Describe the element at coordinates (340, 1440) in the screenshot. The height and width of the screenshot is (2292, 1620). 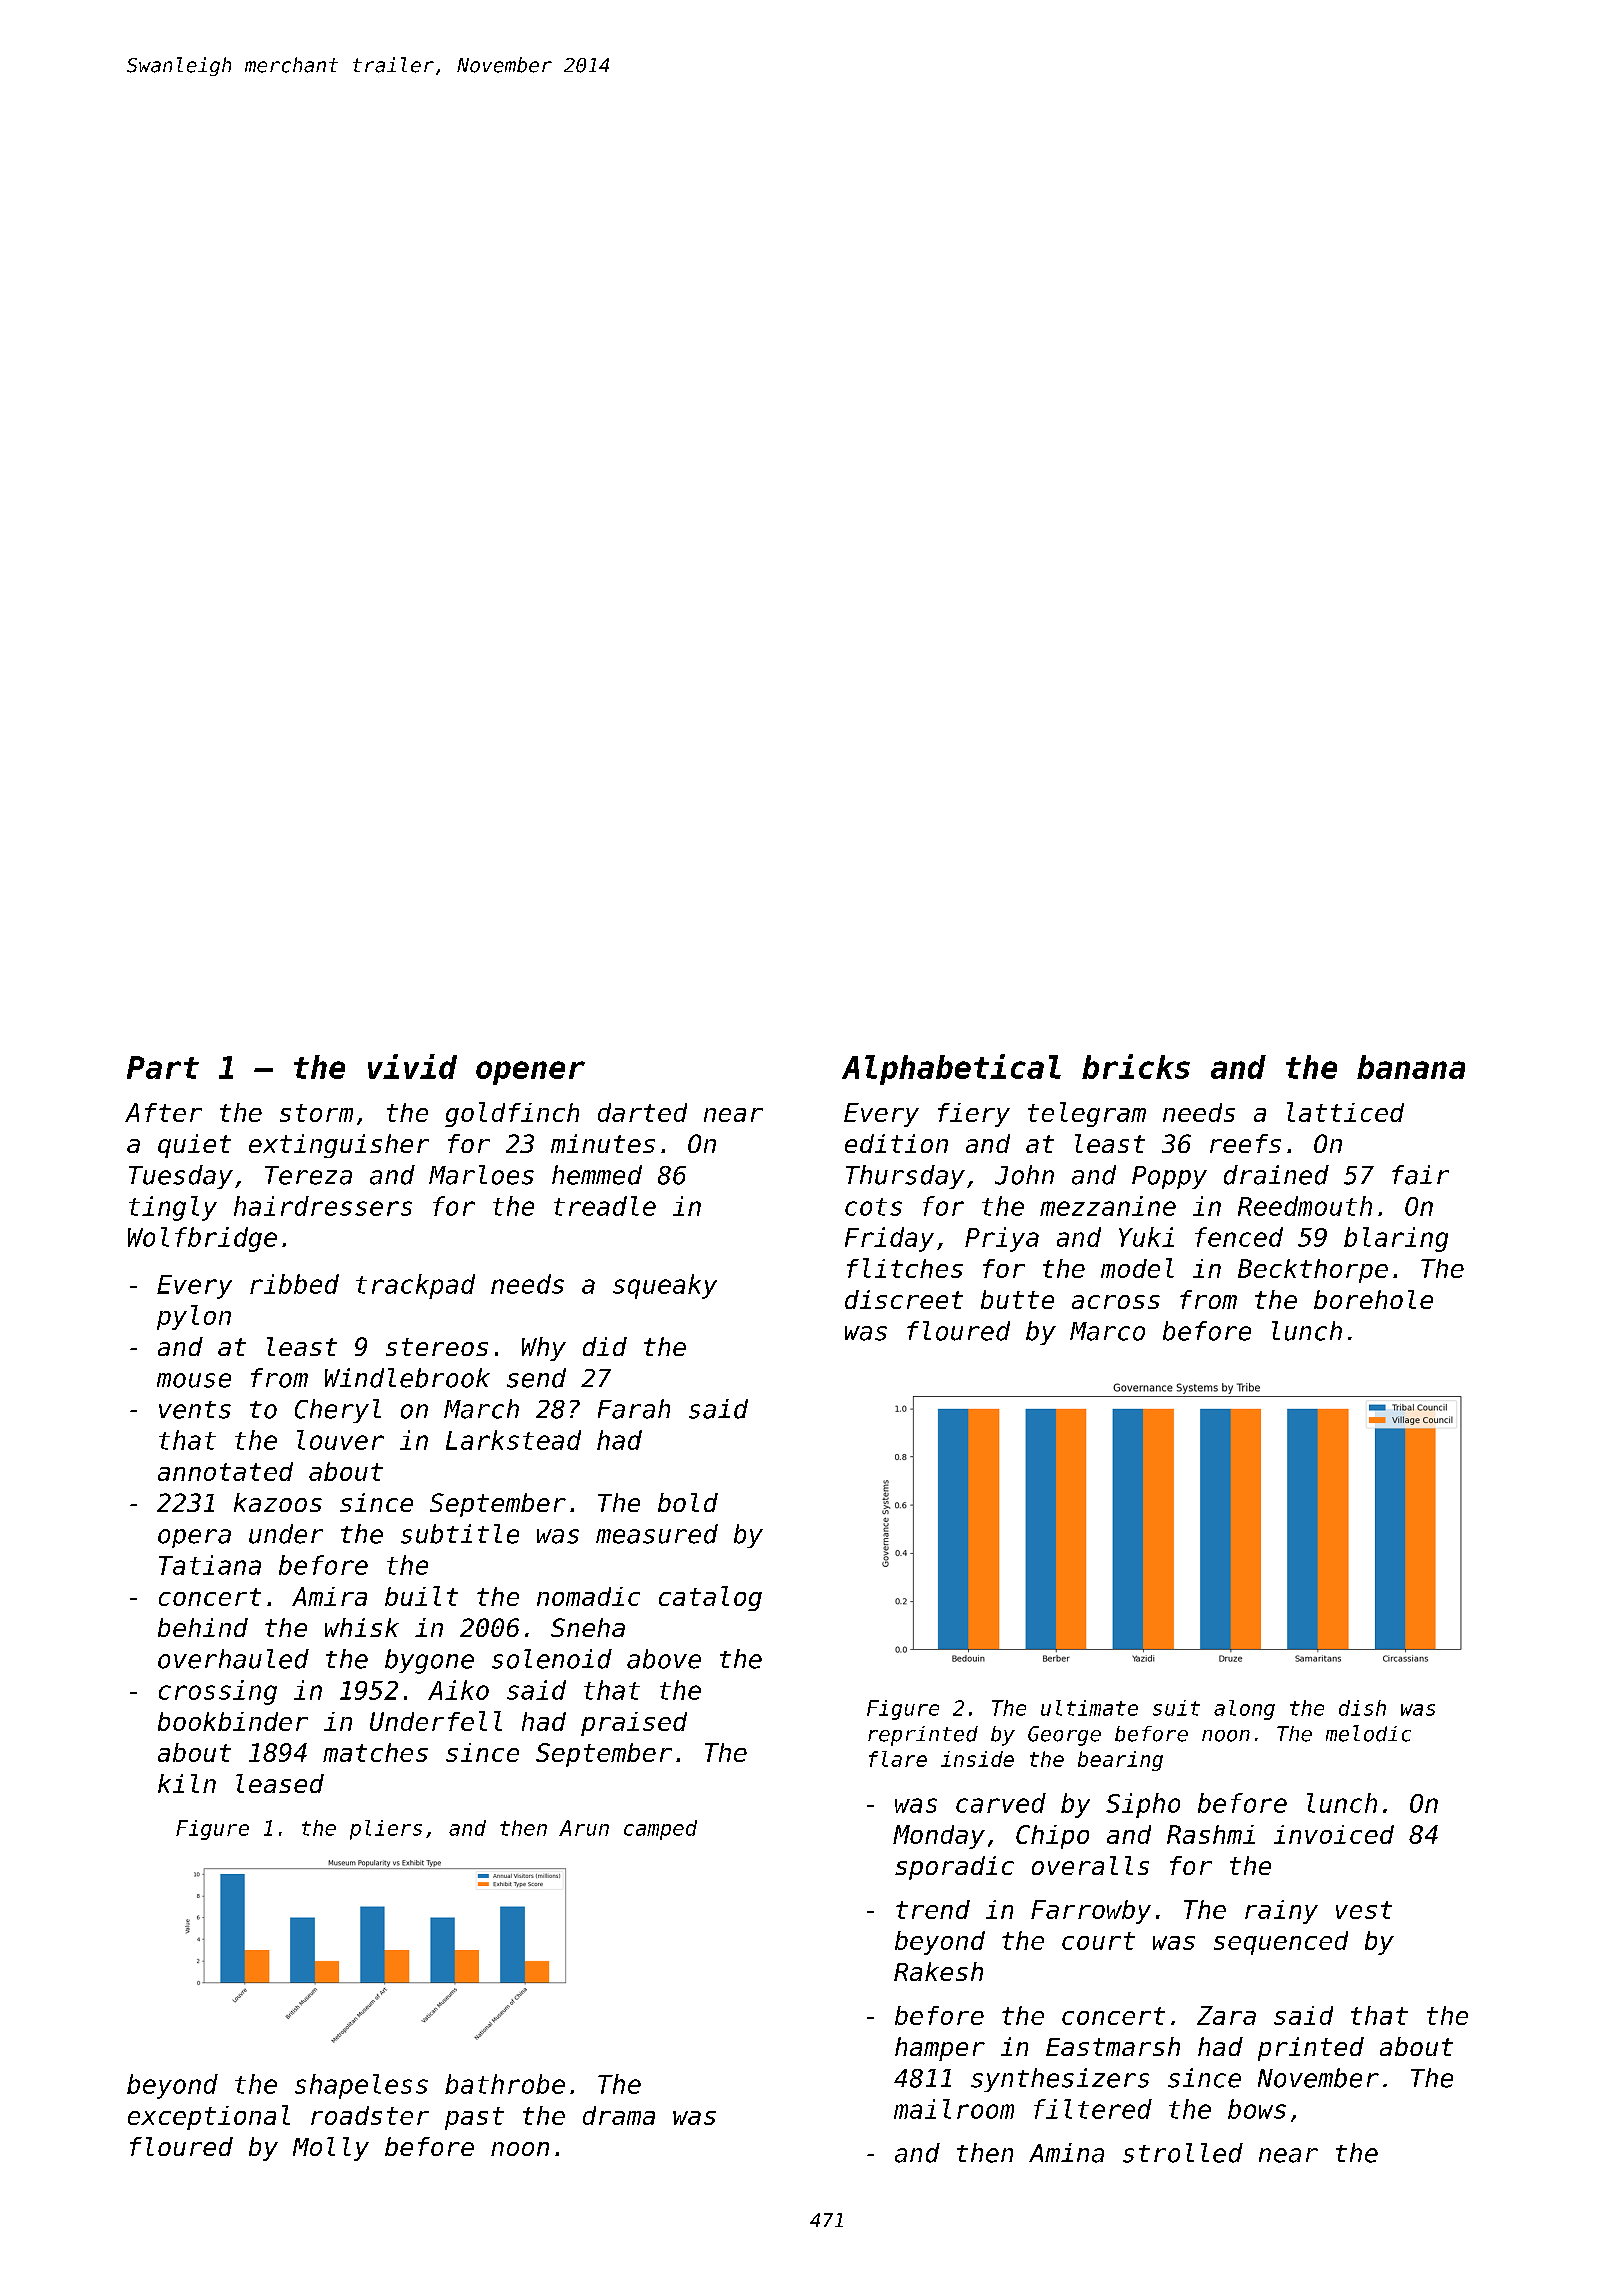
I see `louver` at that location.
